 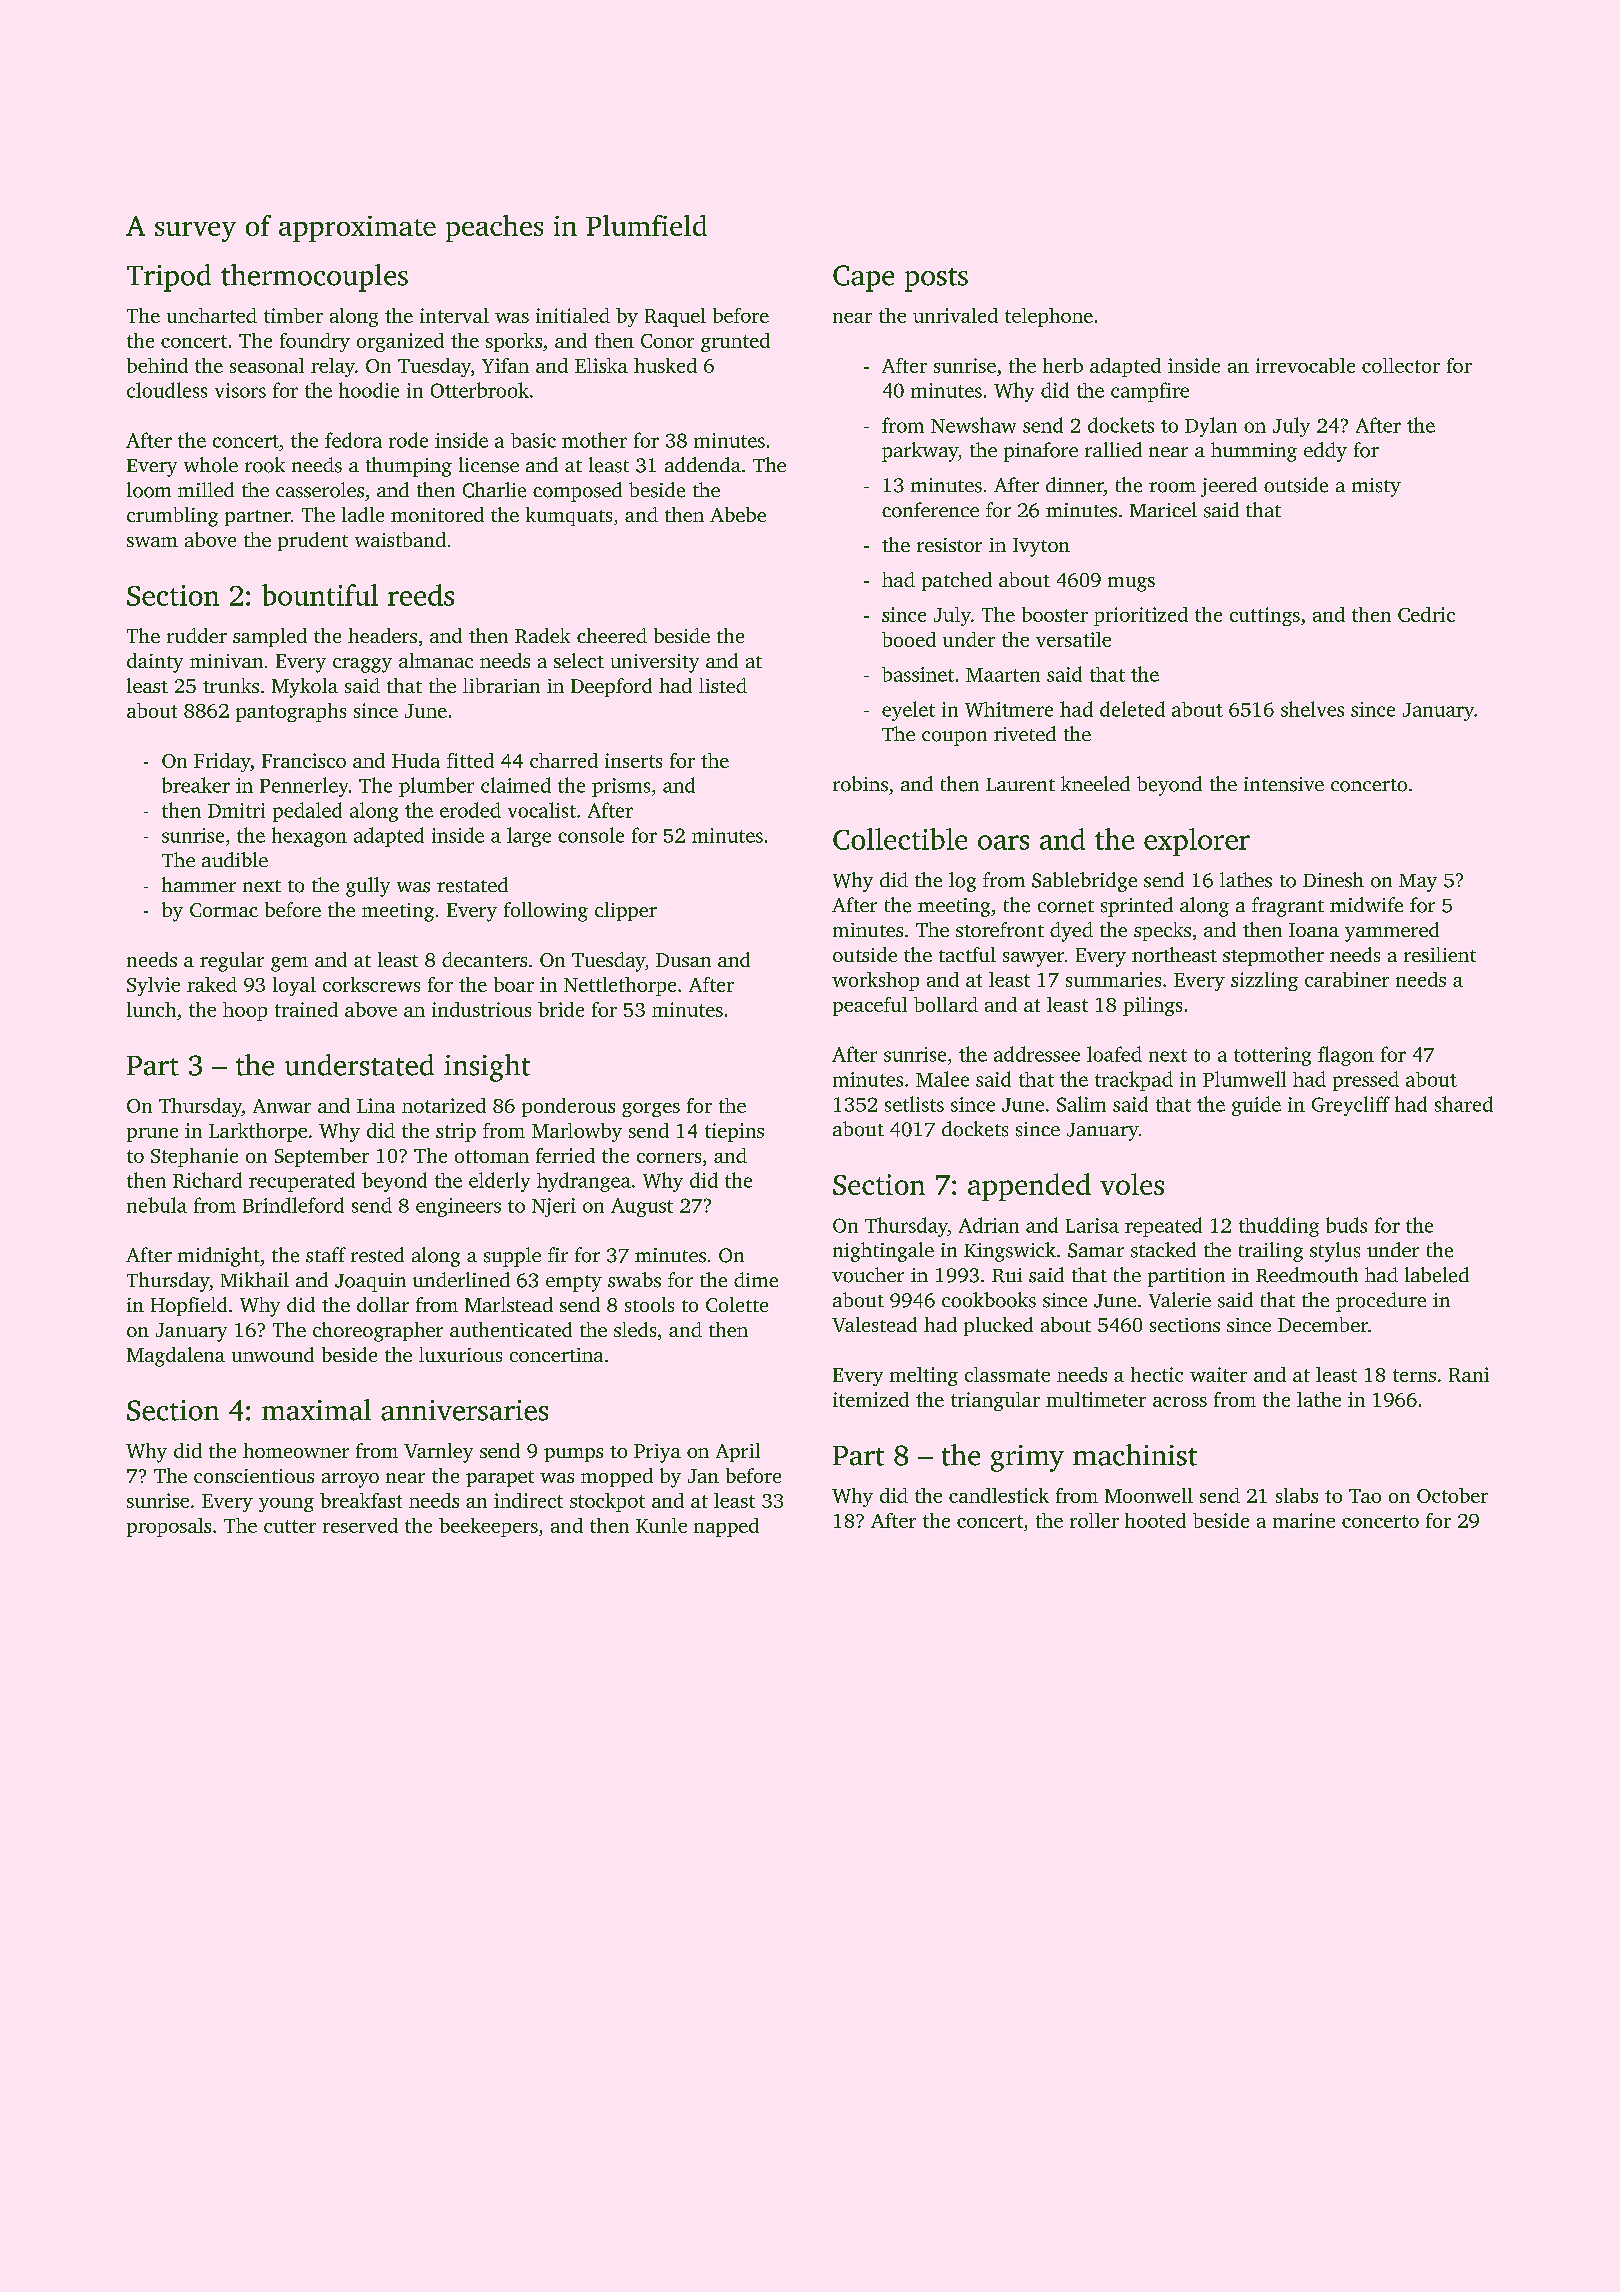 What do you see at coordinates (155, 663) in the screenshot?
I see `dainty` at bounding box center [155, 663].
